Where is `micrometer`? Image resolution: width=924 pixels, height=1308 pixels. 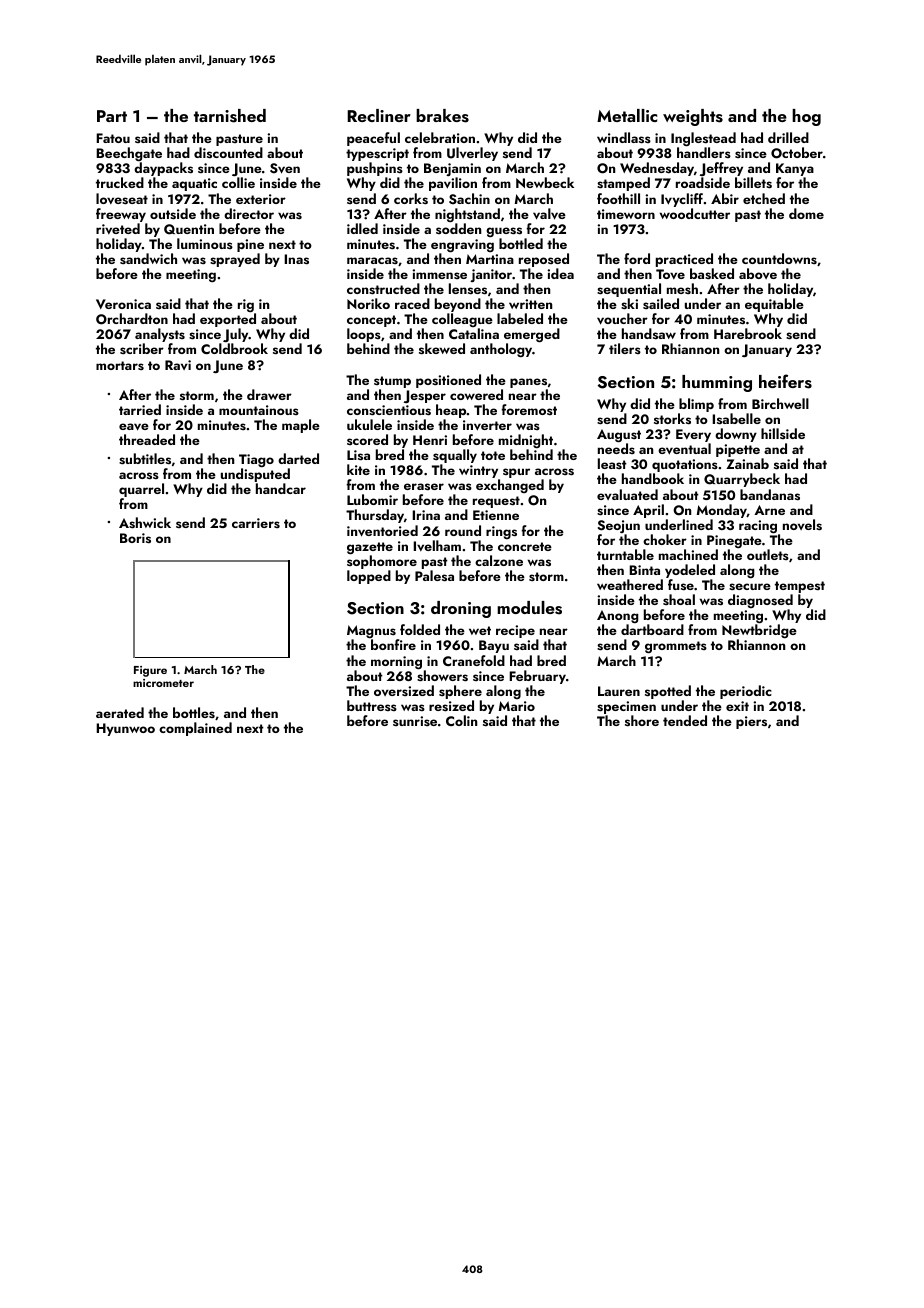 micrometer is located at coordinates (163, 683).
